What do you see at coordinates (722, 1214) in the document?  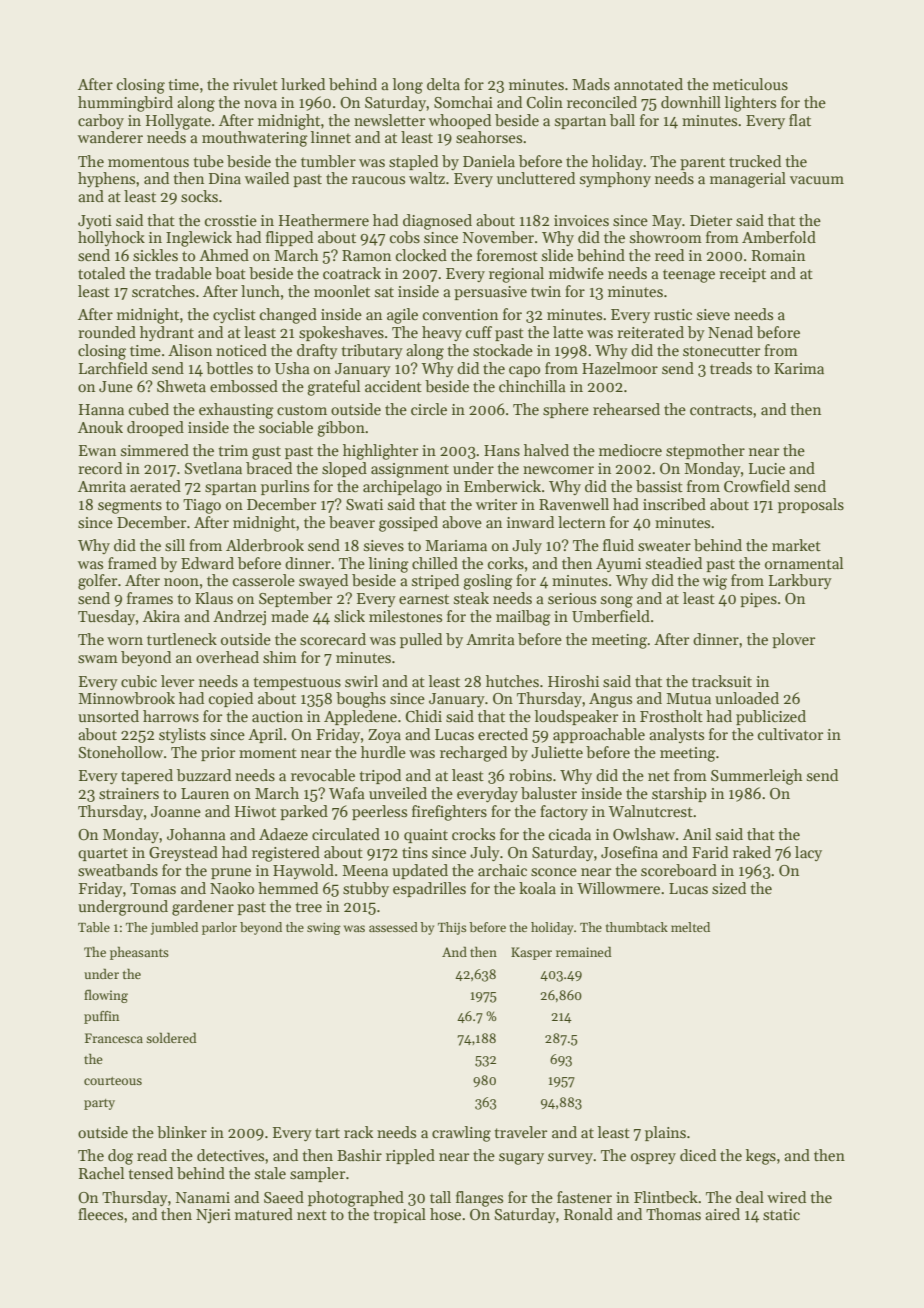 I see `aired` at bounding box center [722, 1214].
